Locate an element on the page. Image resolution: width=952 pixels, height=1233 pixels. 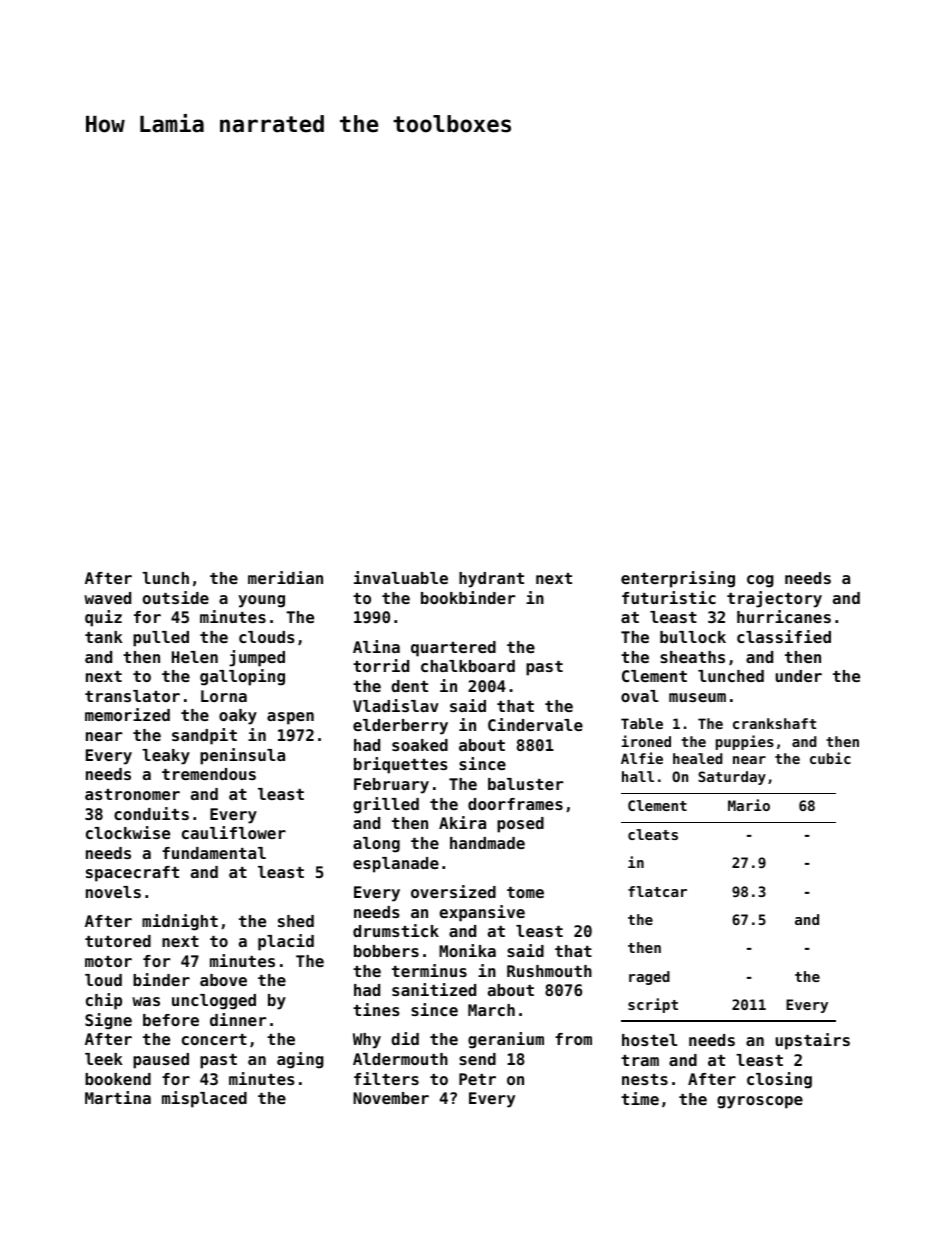
peninsula is located at coordinates (242, 756).
